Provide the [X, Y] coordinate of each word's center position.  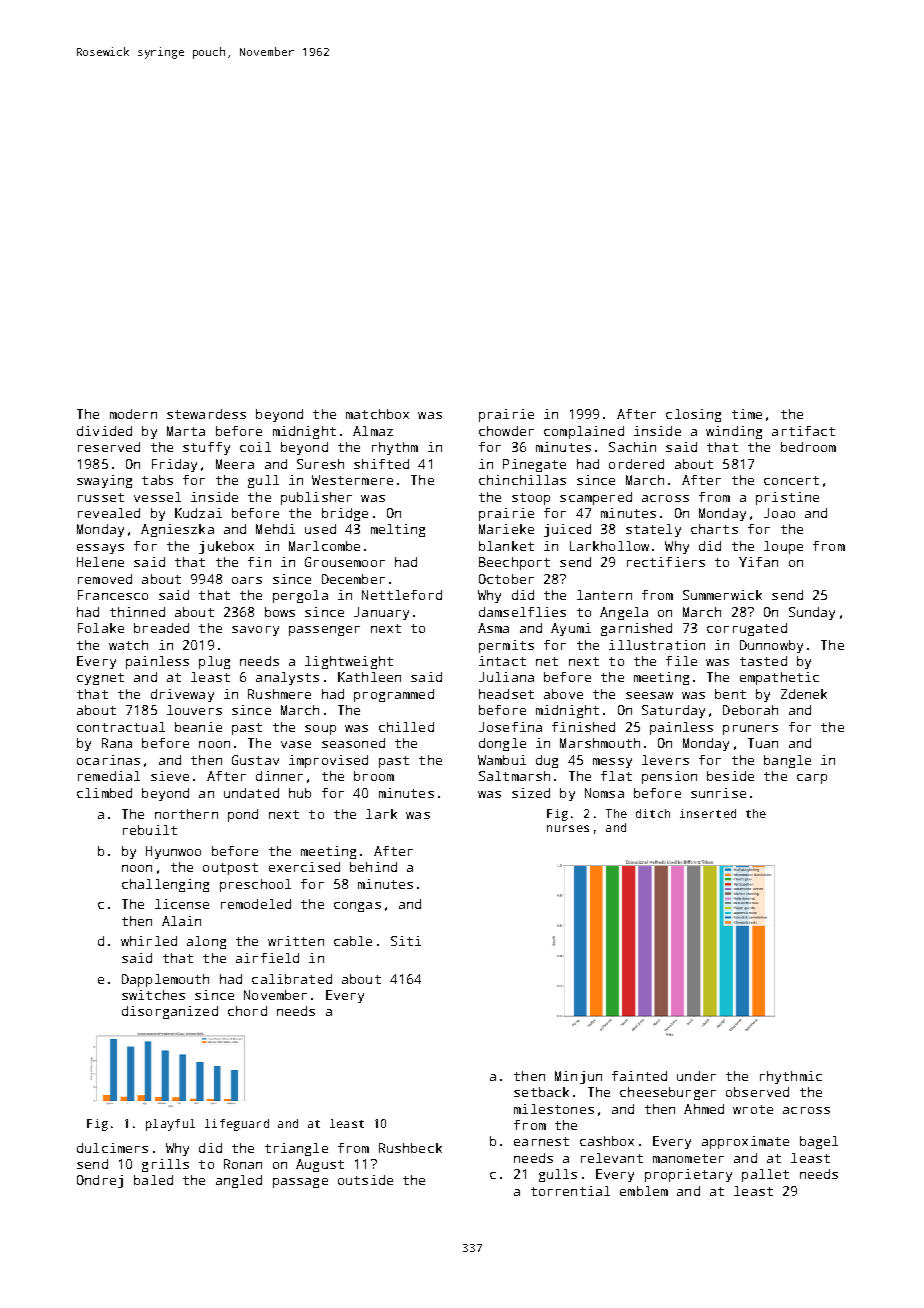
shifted [381, 464]
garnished [636, 629]
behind [373, 867]
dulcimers [112, 1148]
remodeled [256, 904]
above [563, 694]
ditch [653, 813]
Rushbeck [410, 1148]
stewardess [206, 414]
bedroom [808, 447]
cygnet [100, 679]
